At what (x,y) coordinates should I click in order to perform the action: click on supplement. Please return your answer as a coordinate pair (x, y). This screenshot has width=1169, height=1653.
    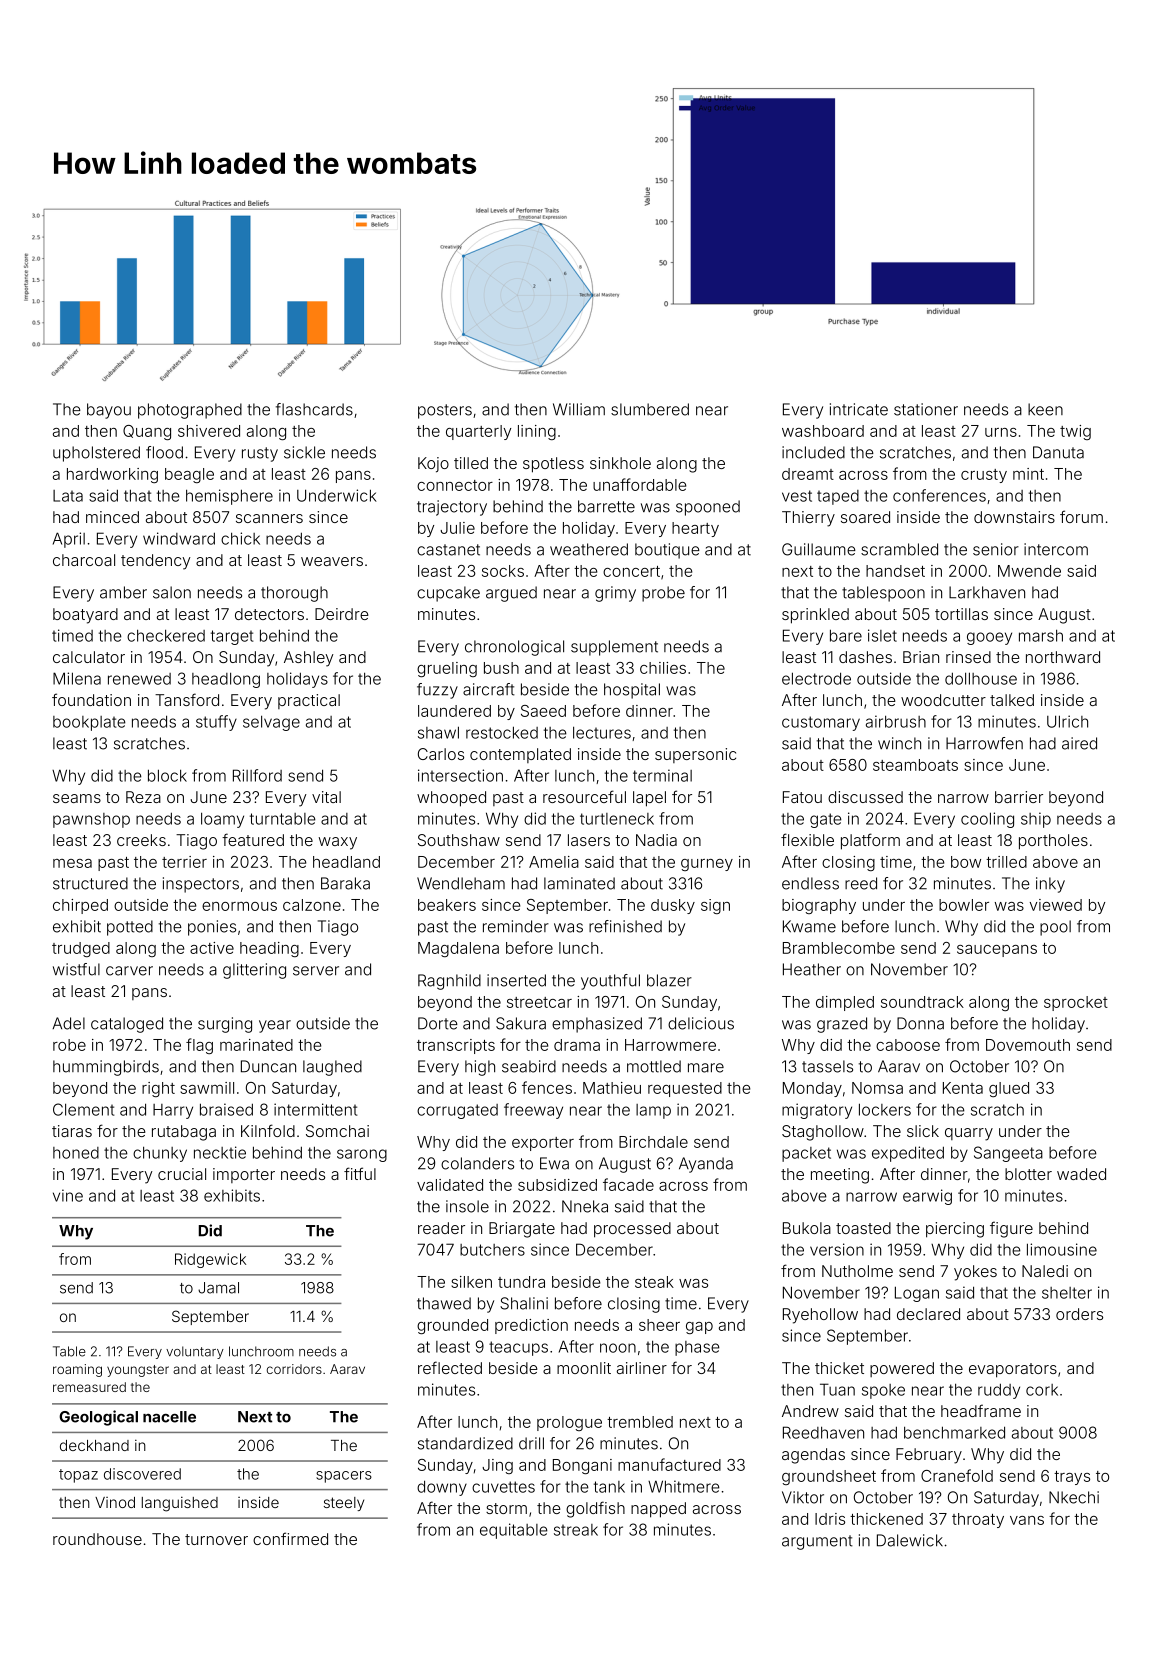
    Looking at the image, I should click on (614, 648).
